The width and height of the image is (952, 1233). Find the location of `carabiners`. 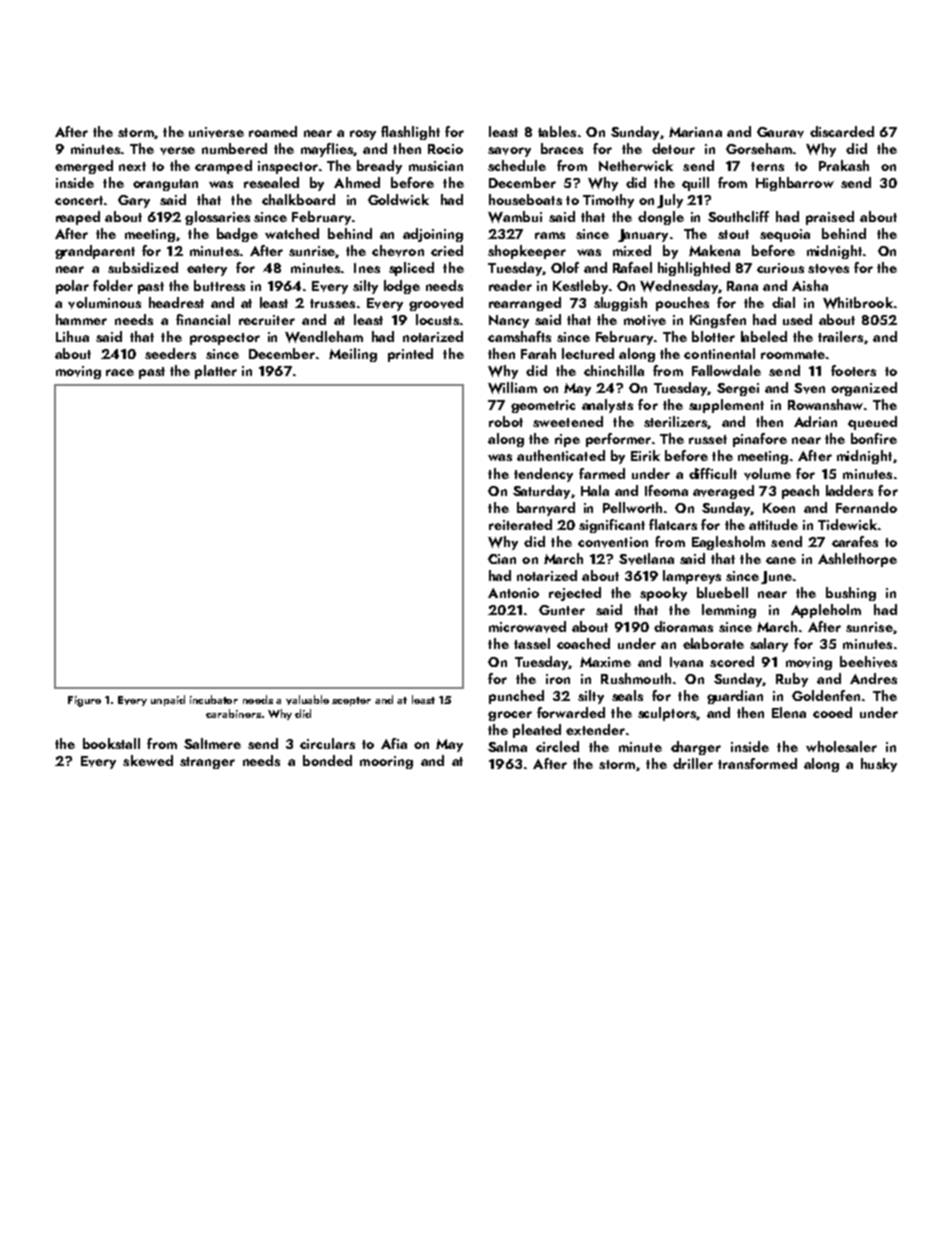

carabiners is located at coordinates (233, 713).
